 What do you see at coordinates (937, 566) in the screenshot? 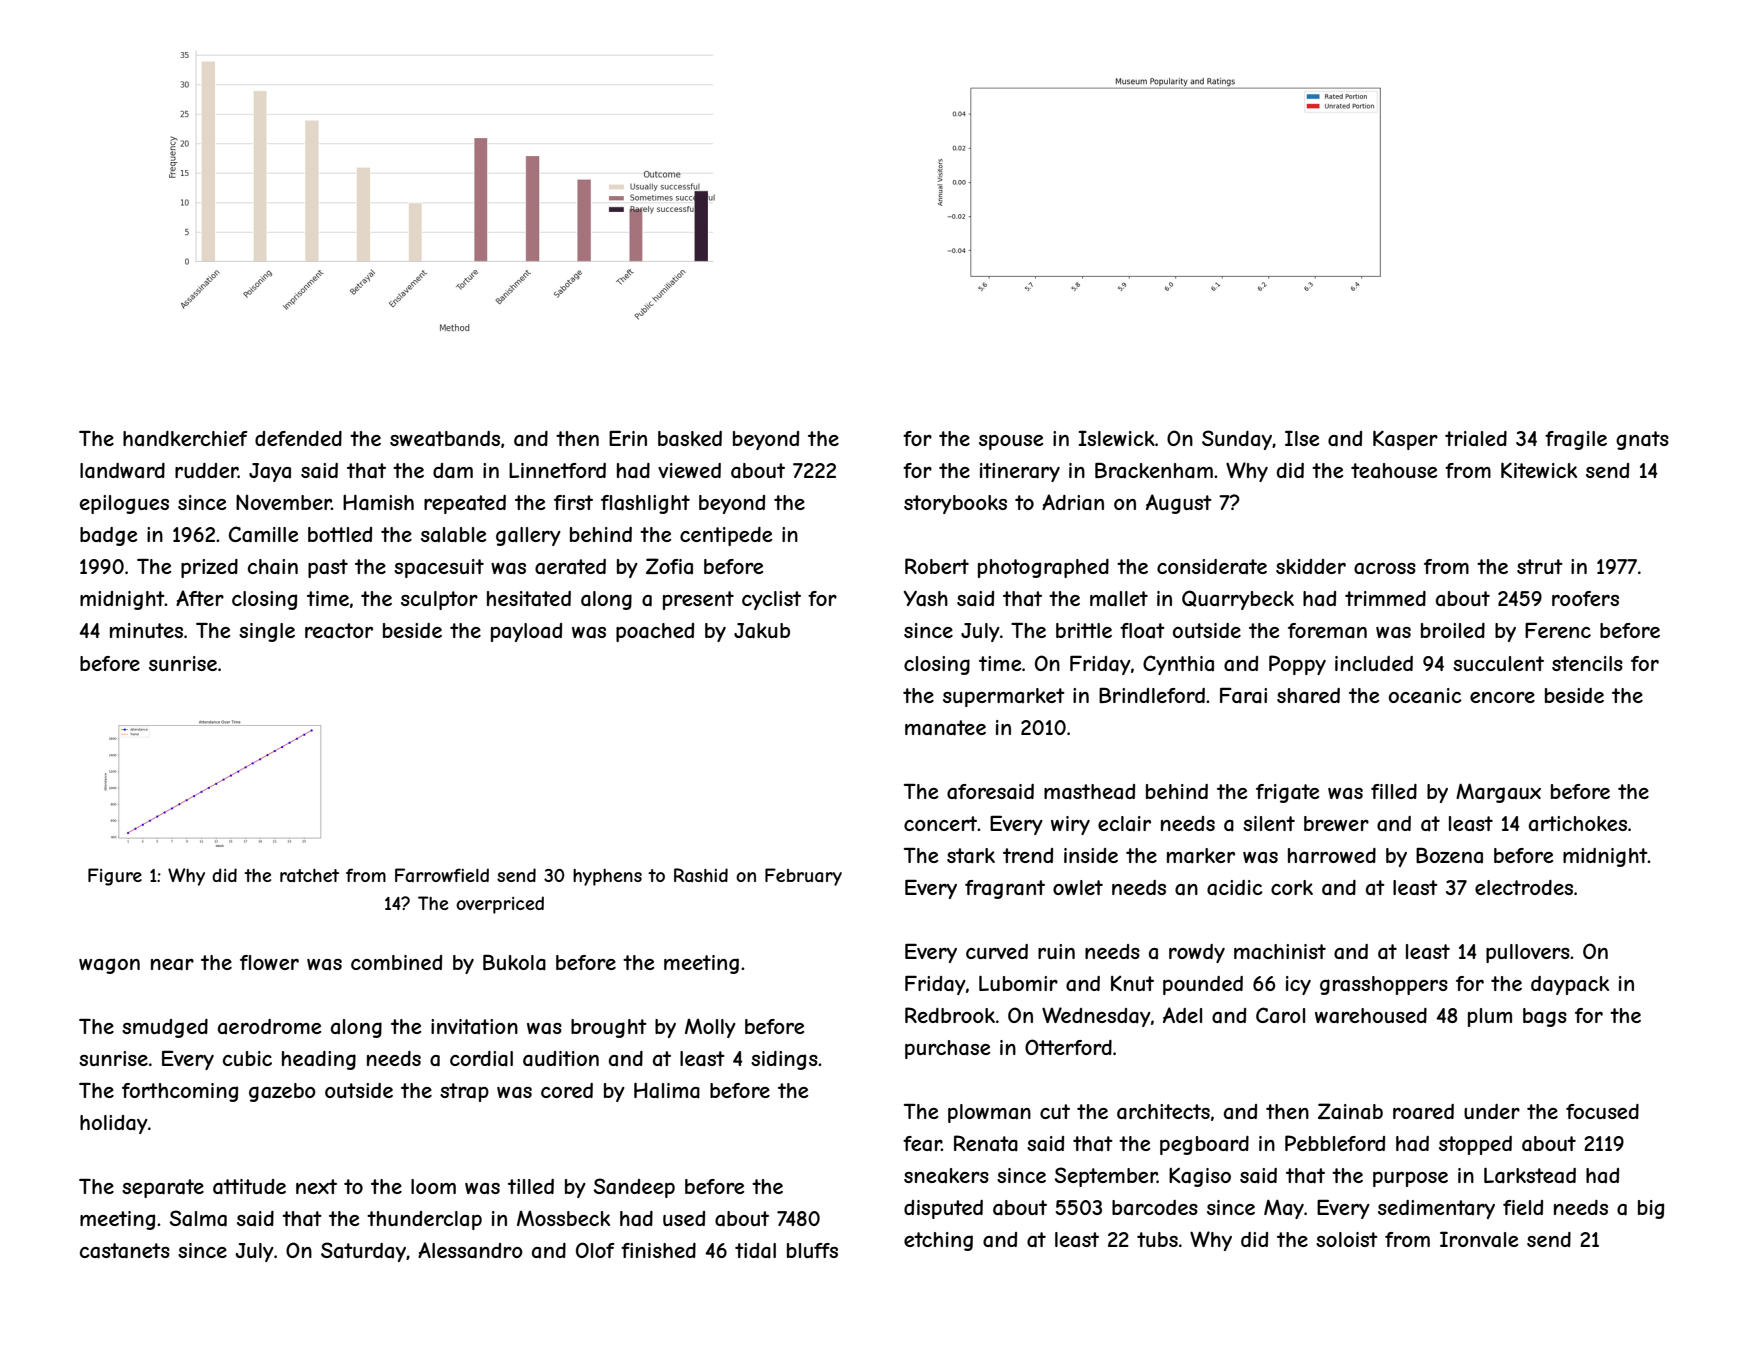
I see `Robert` at bounding box center [937, 566].
